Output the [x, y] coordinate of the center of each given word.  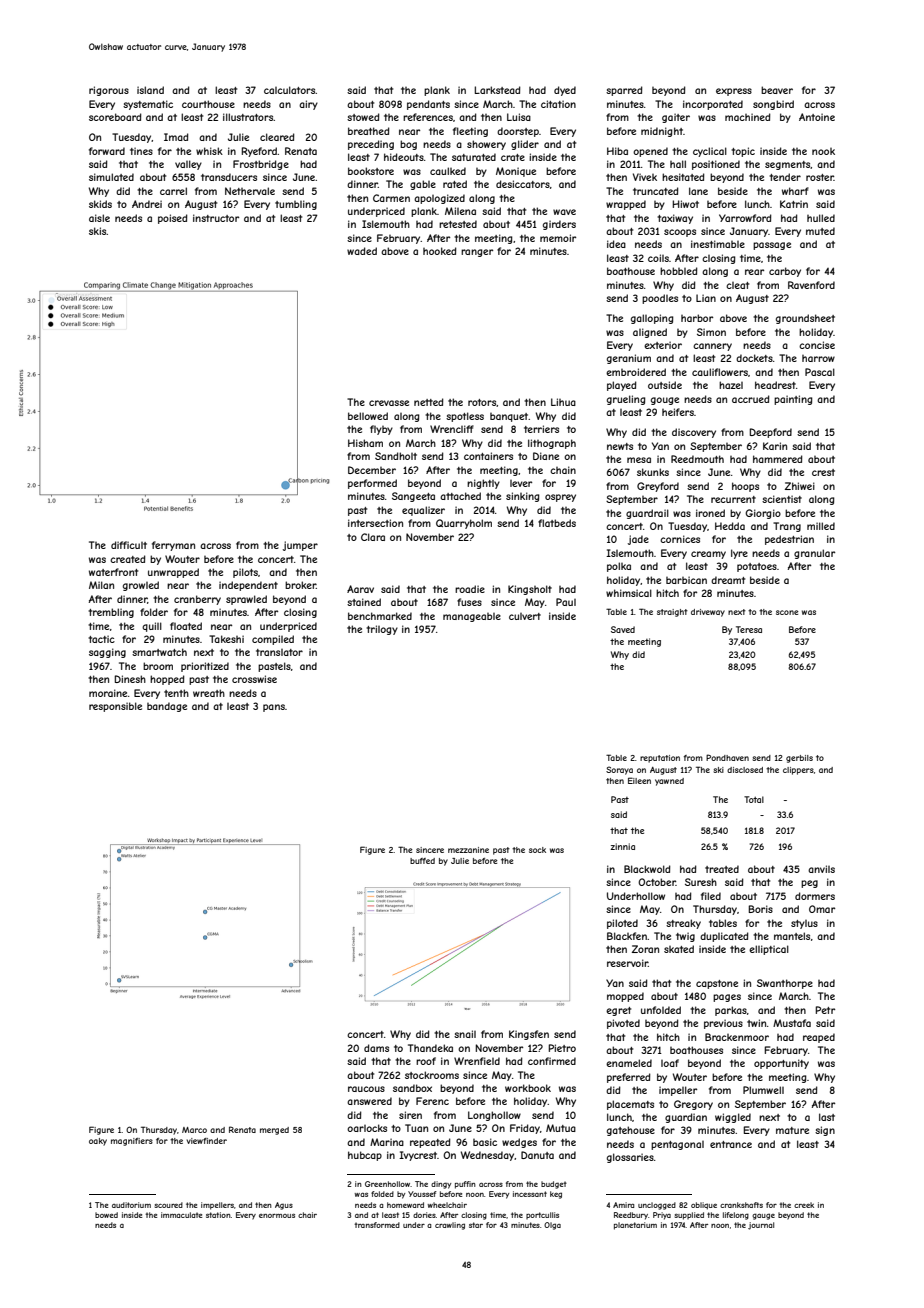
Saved [623, 629]
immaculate [181, 1215]
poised [173, 219]
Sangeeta [413, 497]
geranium [629, 359]
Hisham [365, 443]
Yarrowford [745, 218]
